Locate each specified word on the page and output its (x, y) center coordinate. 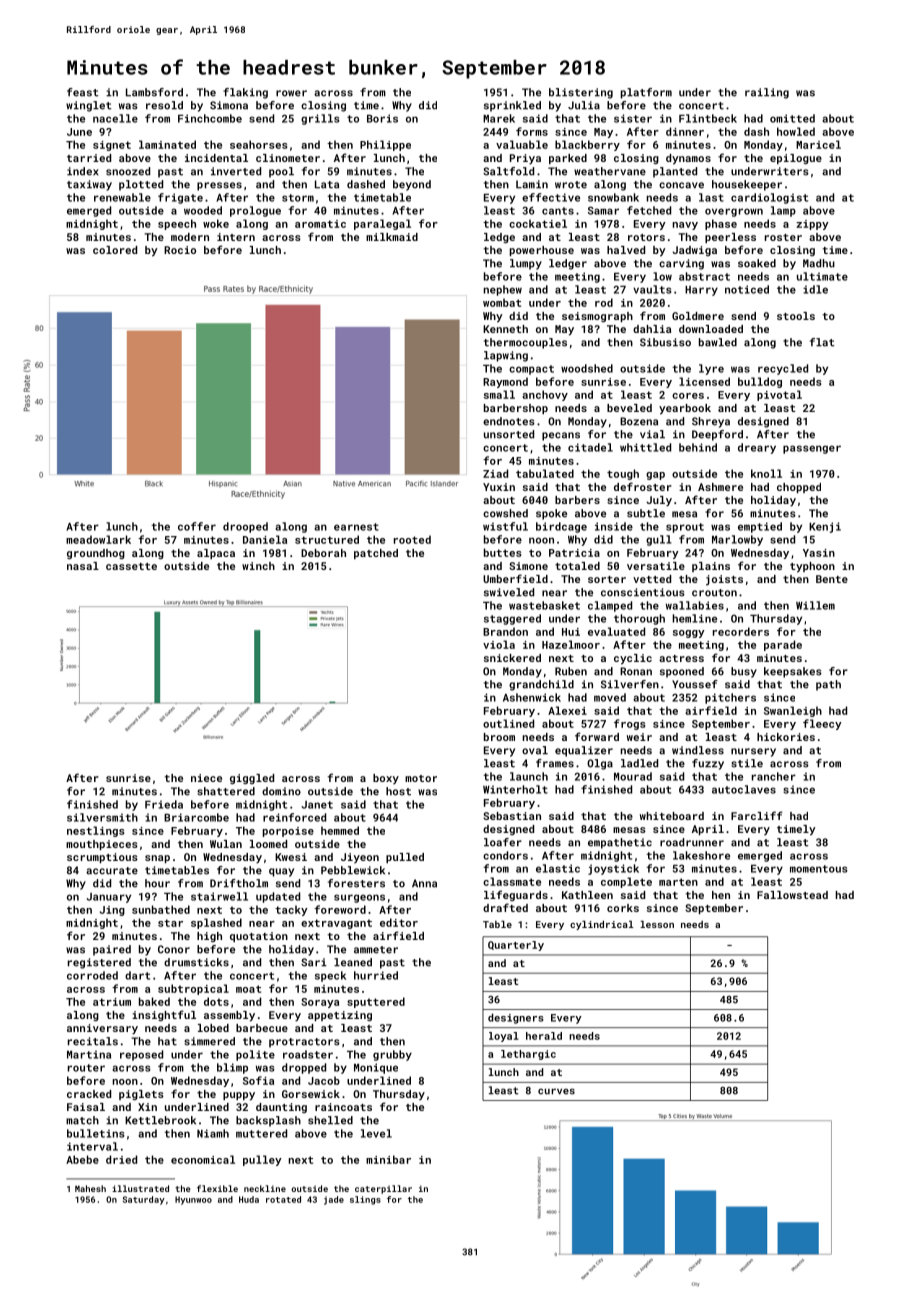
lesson (657, 924)
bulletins (96, 1133)
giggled (252, 779)
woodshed (587, 368)
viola (499, 644)
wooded (203, 210)
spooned (682, 672)
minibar (388, 1159)
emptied (760, 527)
